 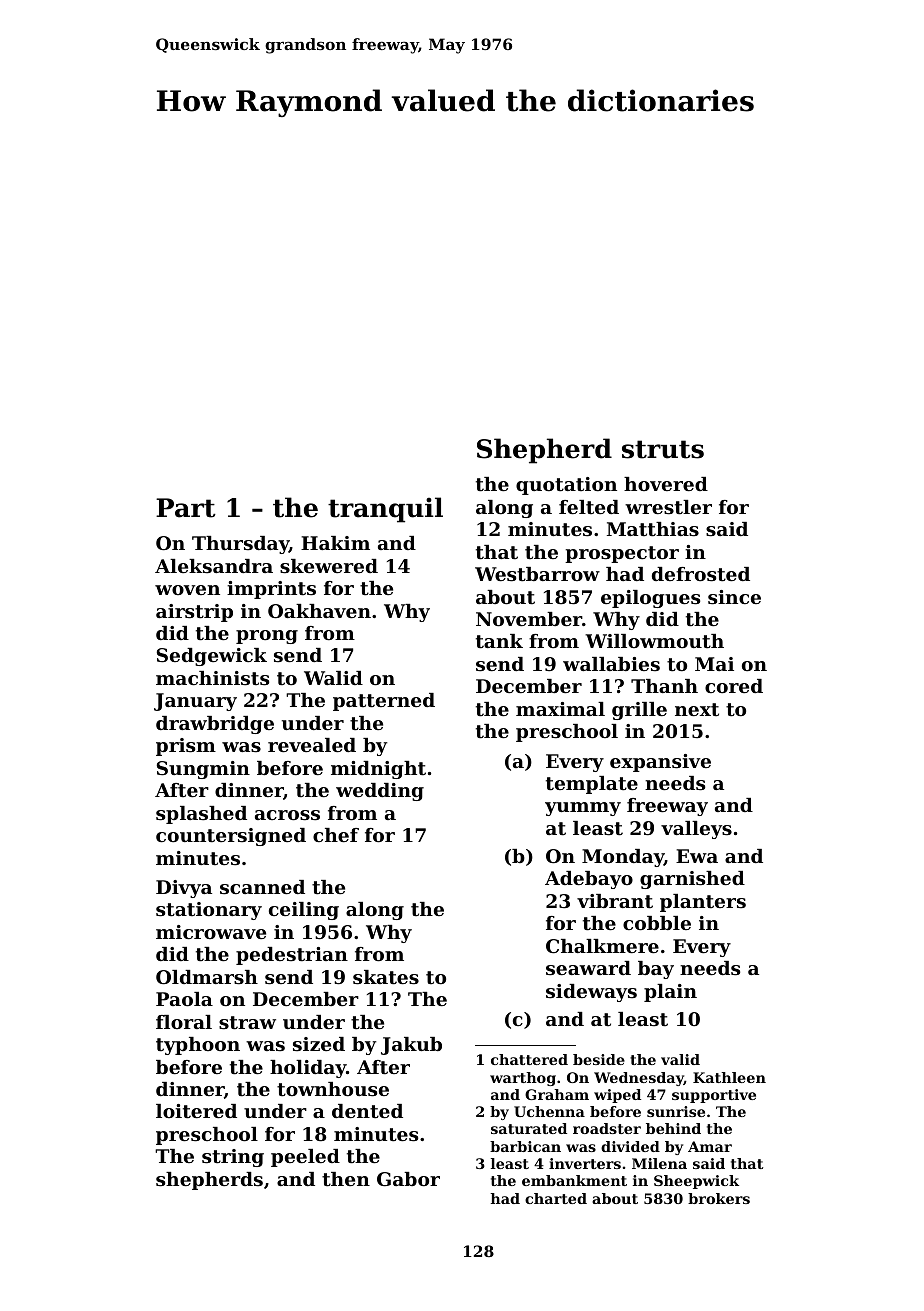 I want to click on Thursday, so click(x=240, y=545).
